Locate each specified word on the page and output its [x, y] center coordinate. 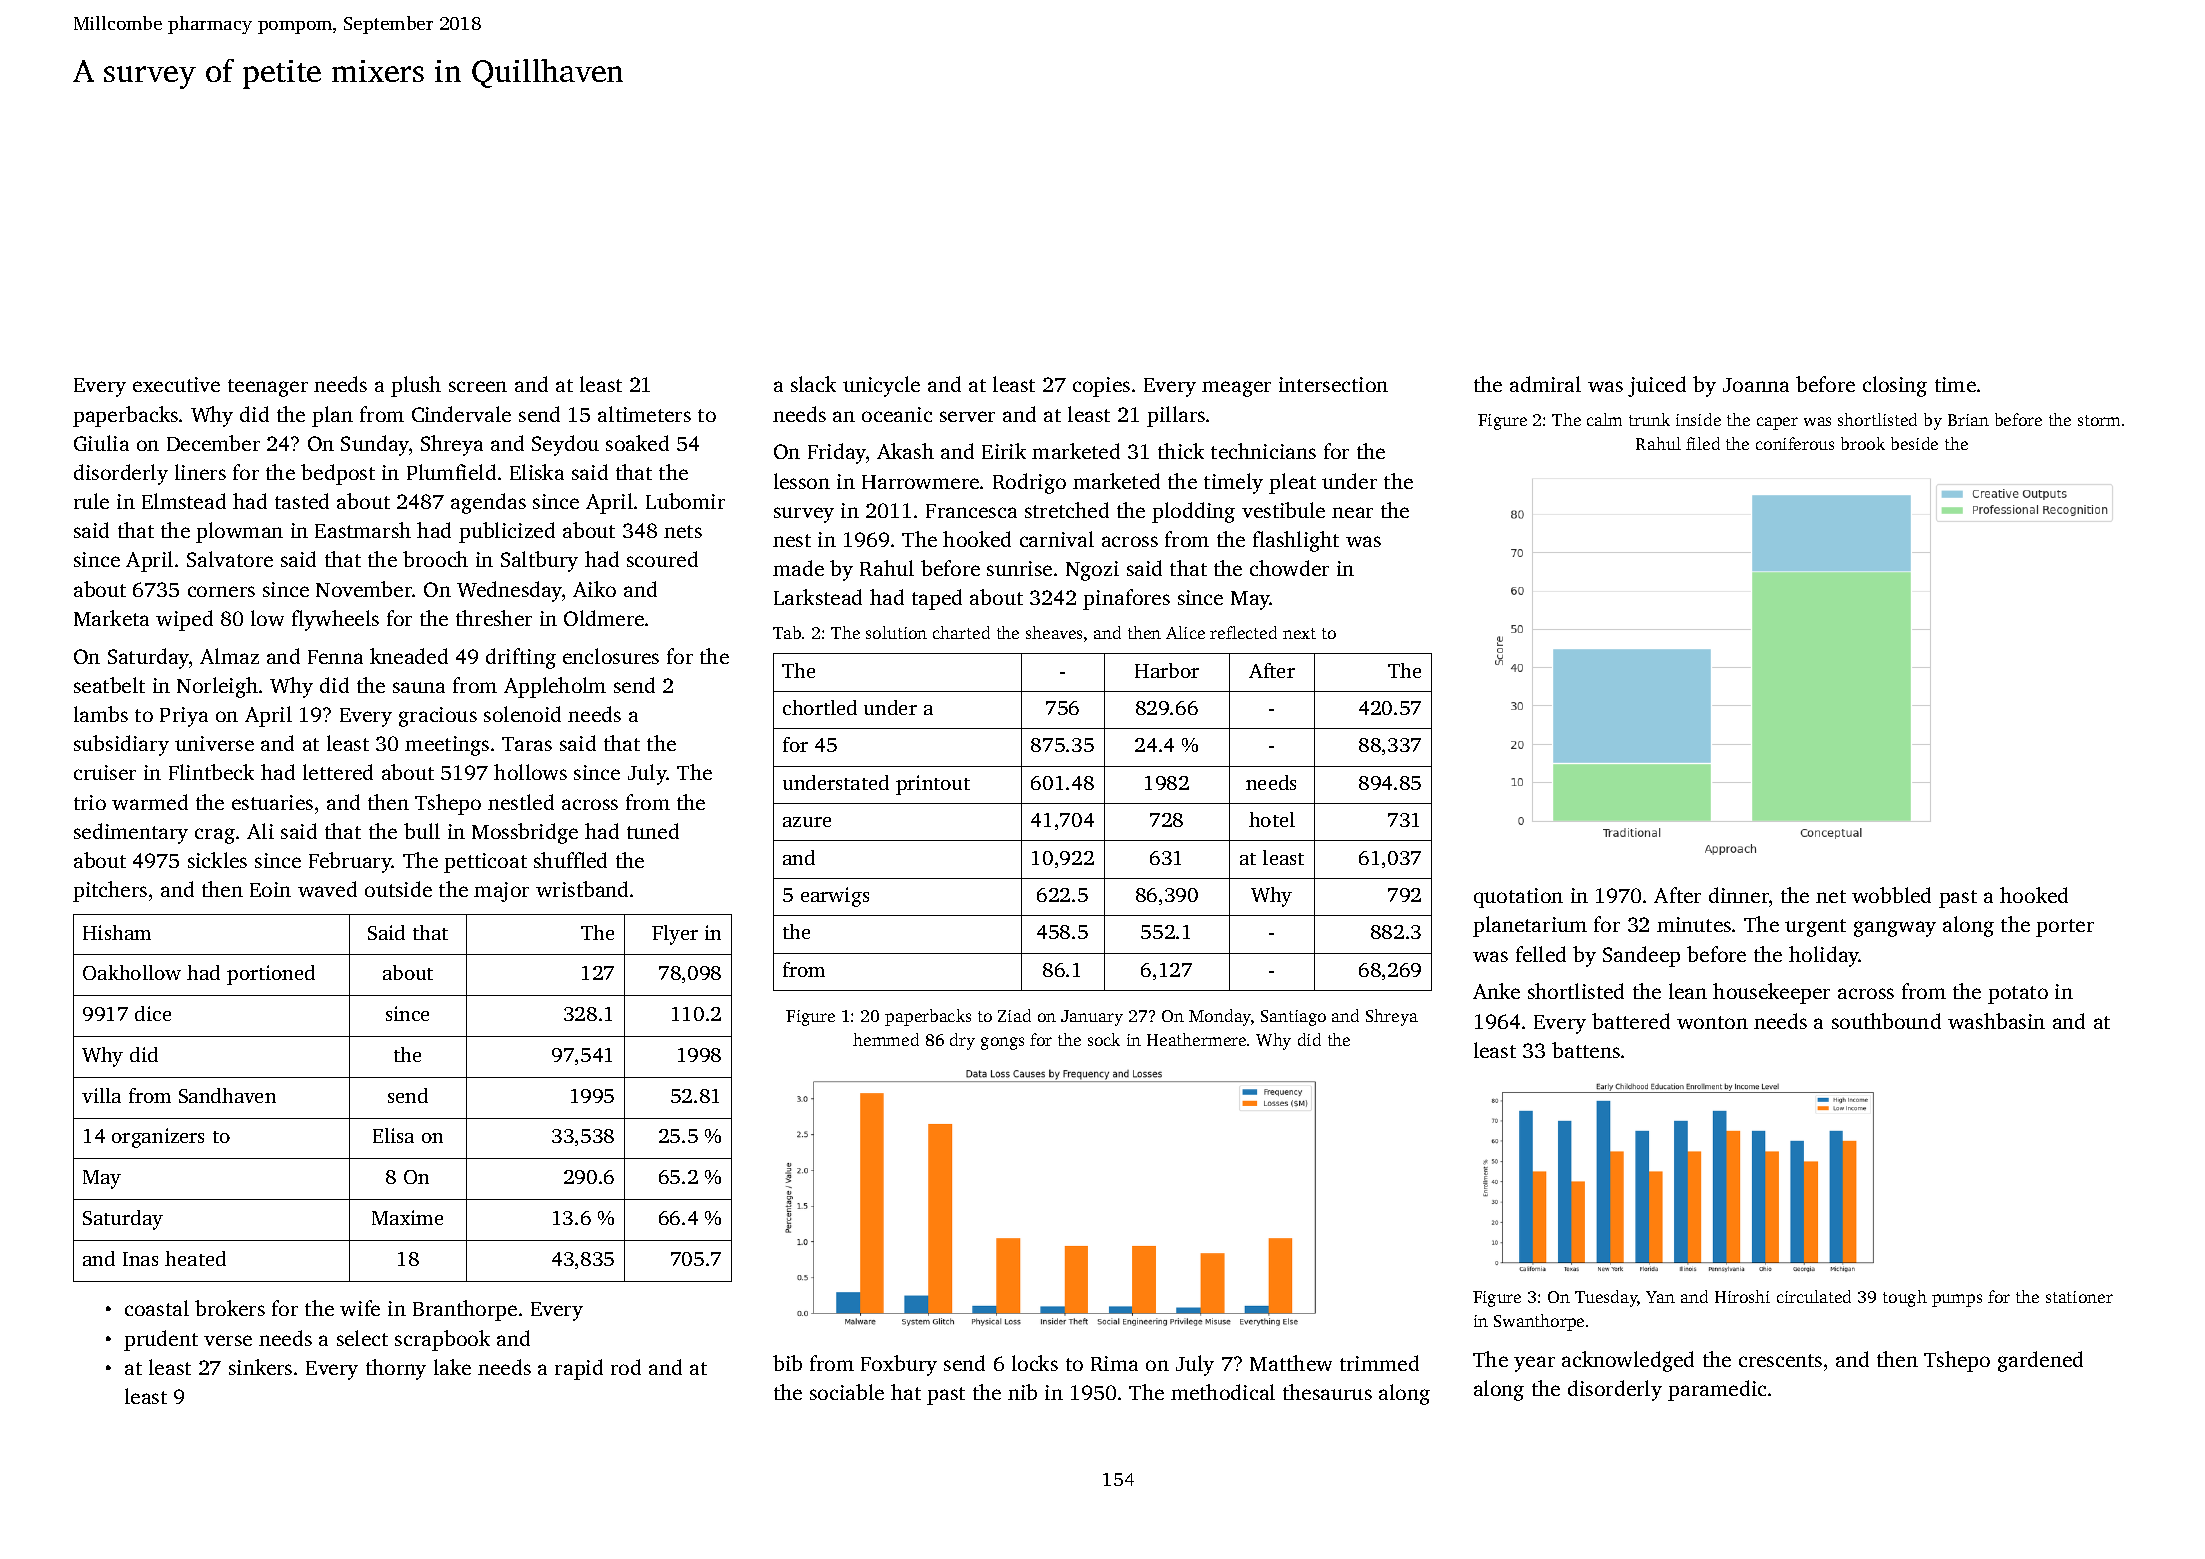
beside [1914, 443]
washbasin [1996, 1021]
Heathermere [1196, 1039]
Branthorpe [465, 1310]
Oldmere [604, 618]
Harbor [1167, 670]
